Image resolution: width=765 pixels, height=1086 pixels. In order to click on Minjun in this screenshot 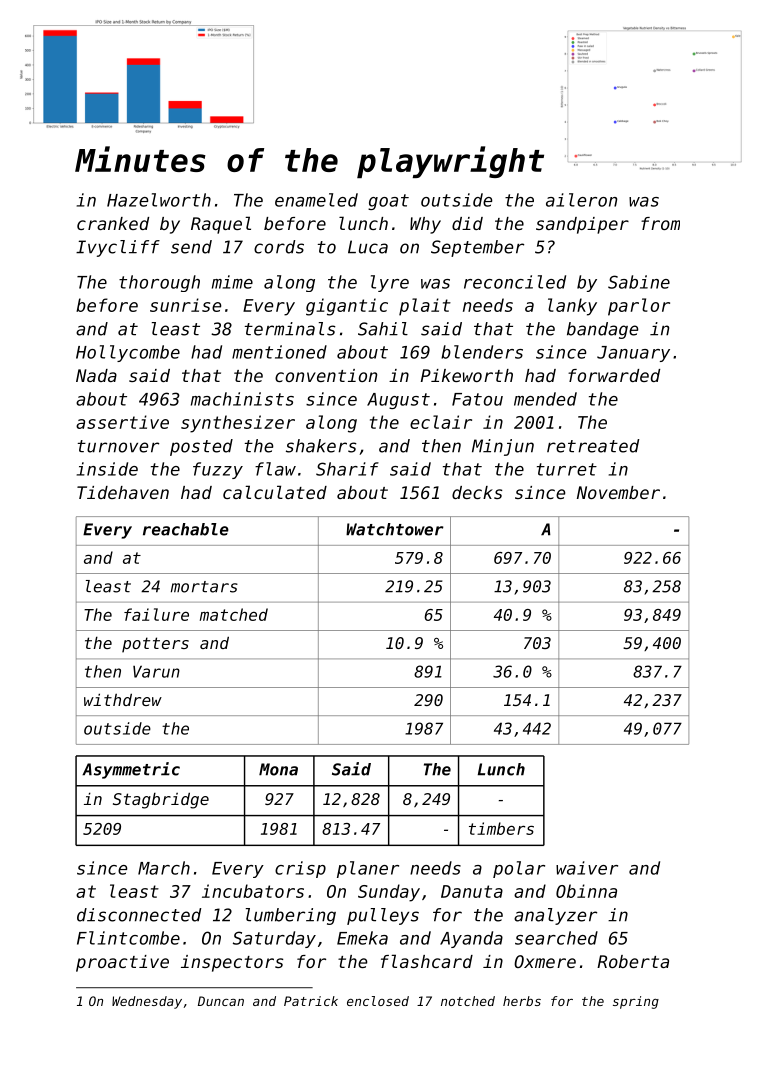, I will do `click(503, 447)`.
